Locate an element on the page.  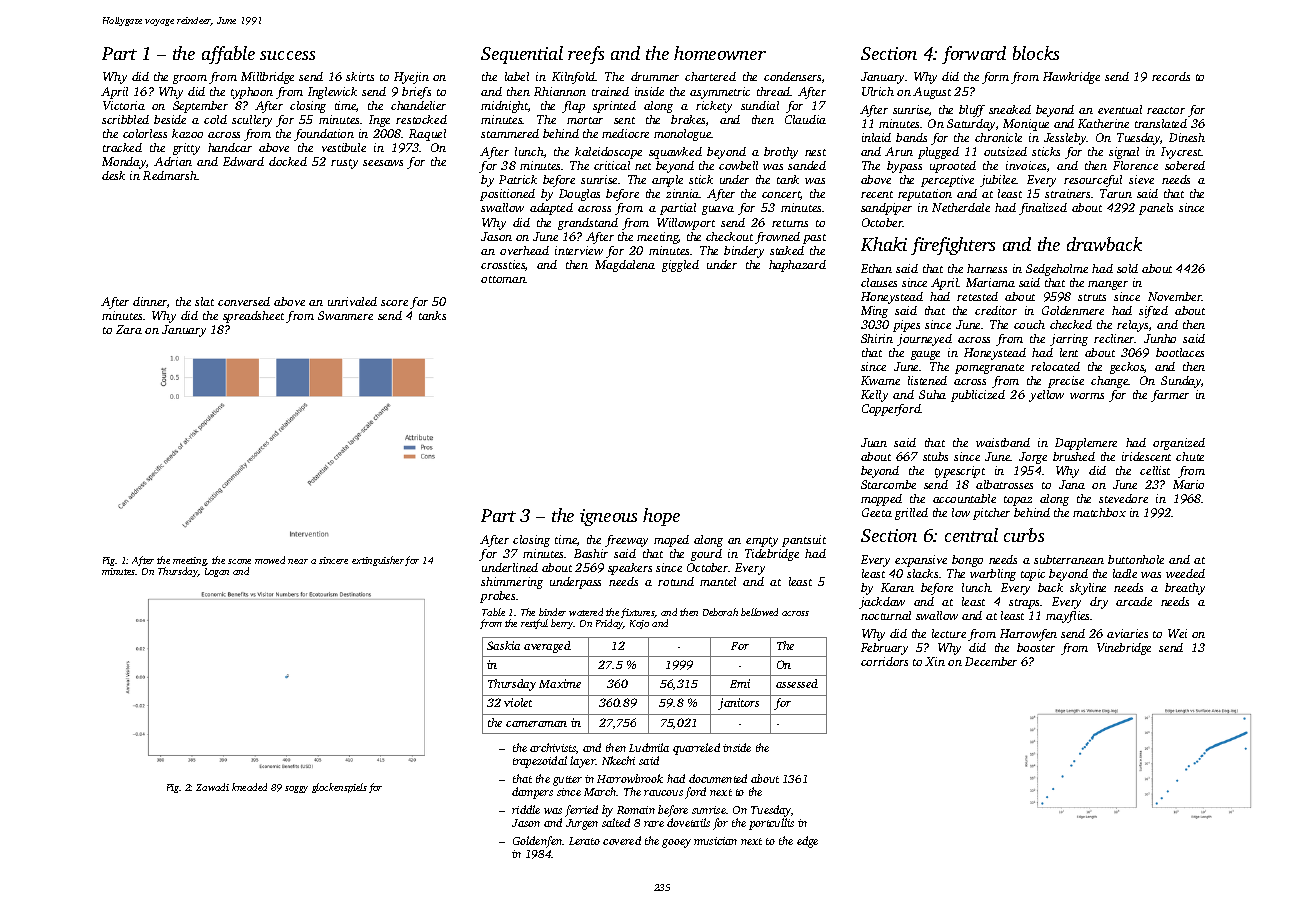
reefs is located at coordinates (586, 55).
